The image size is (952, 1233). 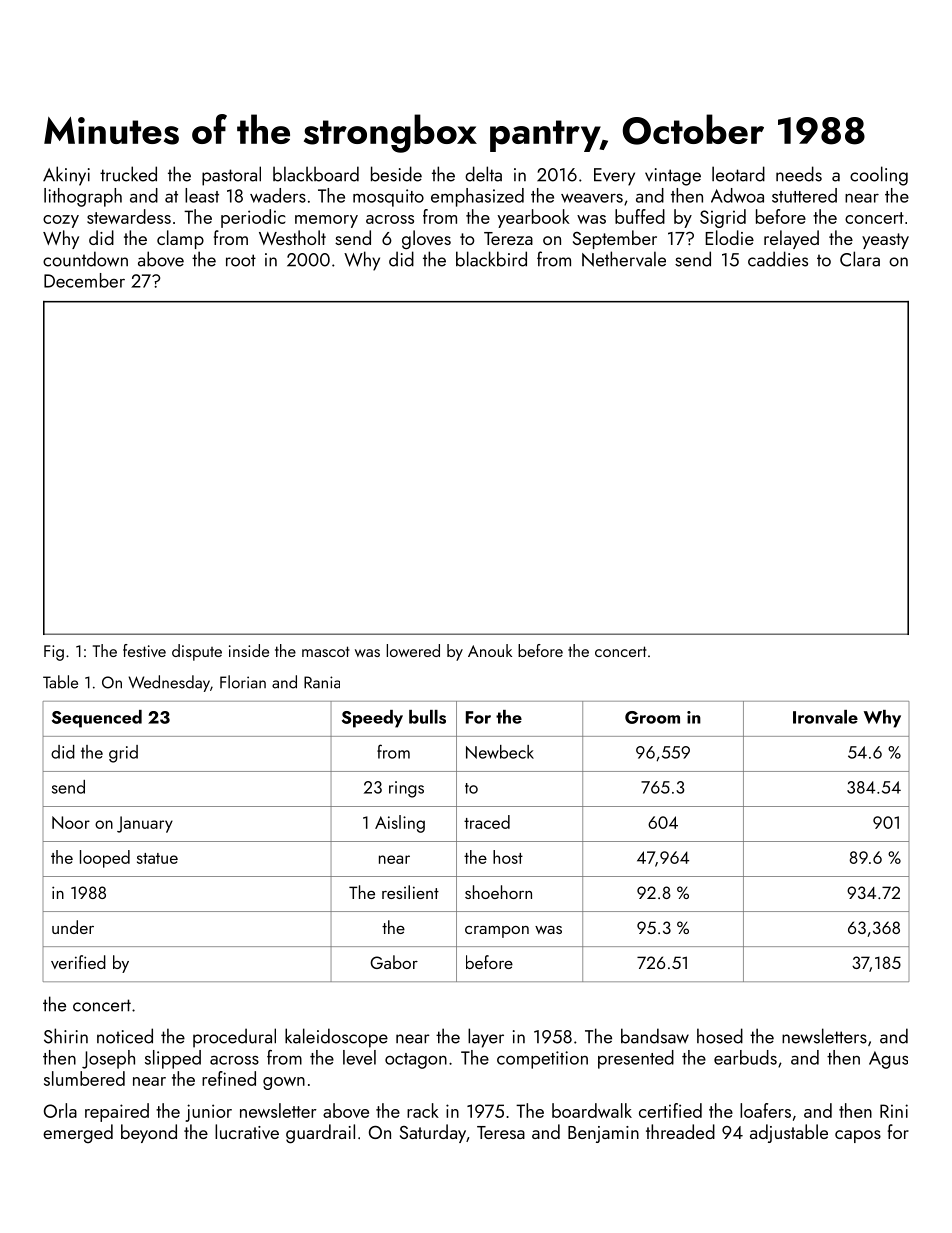 What do you see at coordinates (423, 1110) in the document?
I see `rack` at bounding box center [423, 1110].
